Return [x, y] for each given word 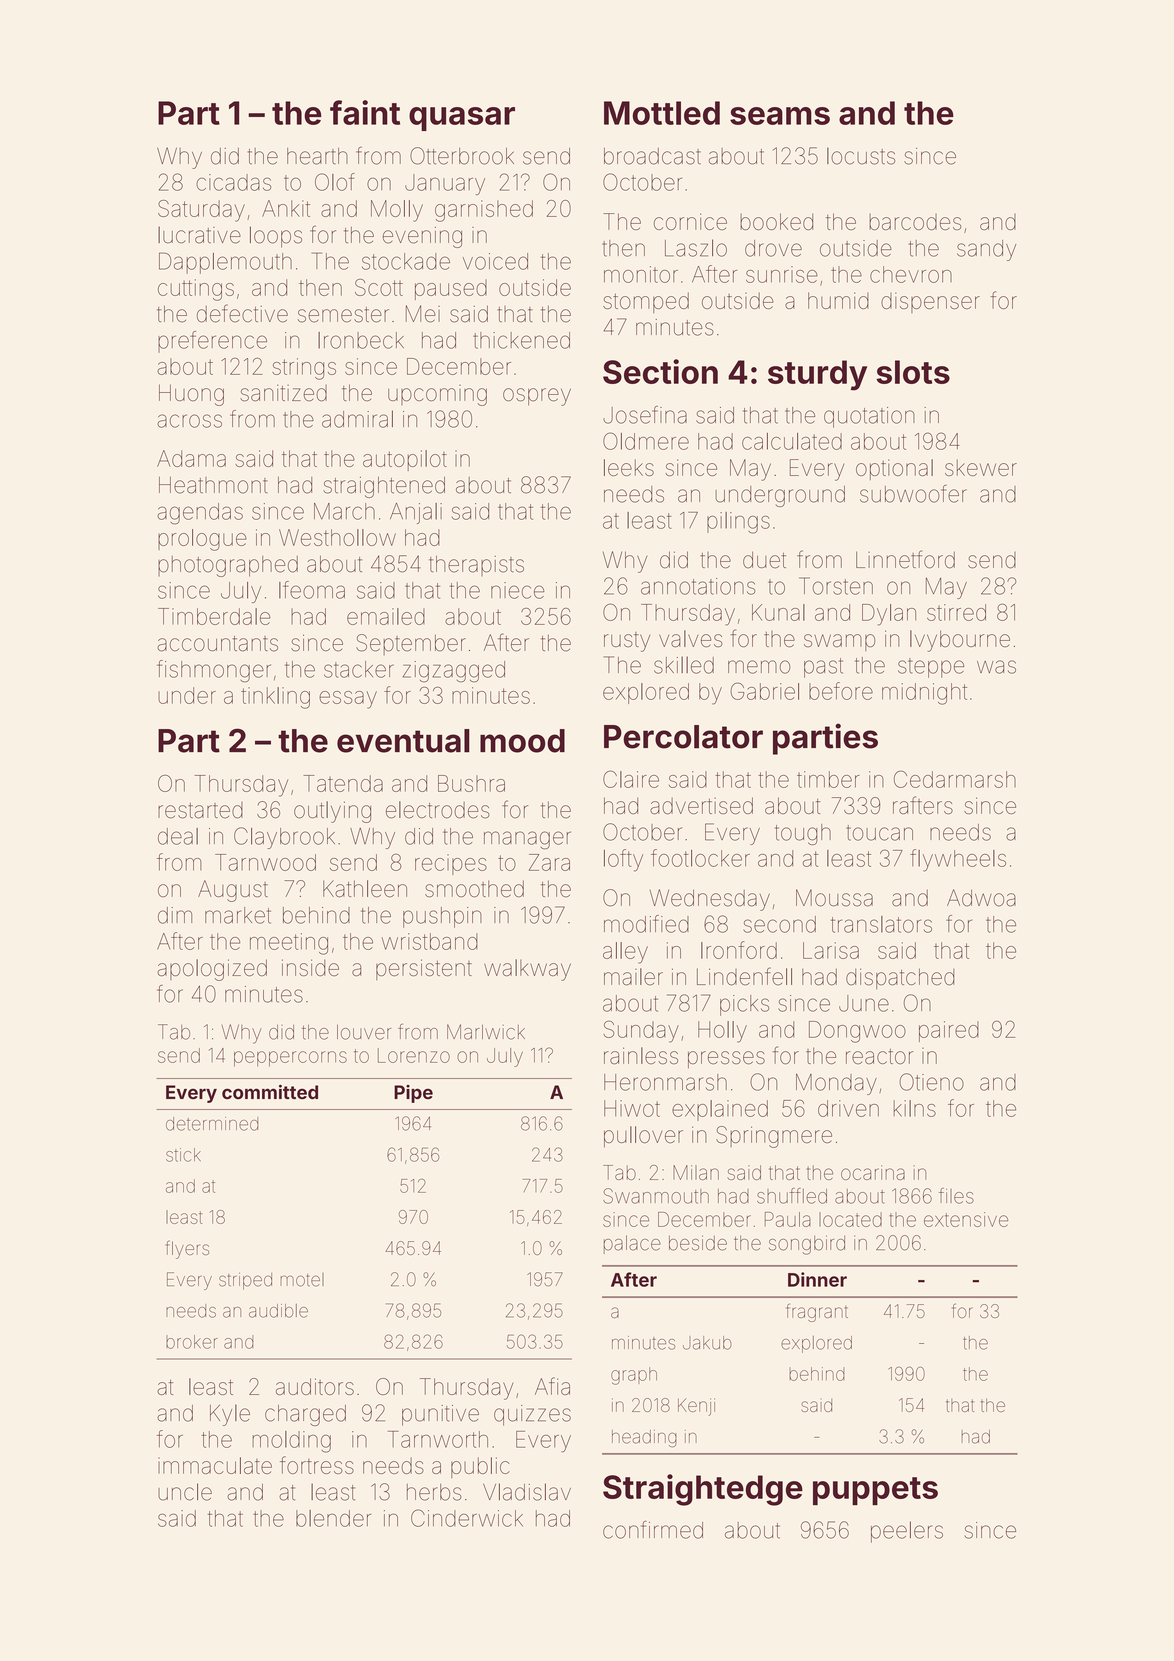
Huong [191, 395]
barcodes [915, 222]
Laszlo [696, 248]
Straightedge [703, 1490]
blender [333, 1518]
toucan [879, 833]
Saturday [201, 211]
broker [192, 1342]
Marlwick [486, 1032]
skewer [981, 467]
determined [212, 1124]
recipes [451, 864]
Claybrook [284, 838]
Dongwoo [857, 1032]
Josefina [645, 415]
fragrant [817, 1312]
